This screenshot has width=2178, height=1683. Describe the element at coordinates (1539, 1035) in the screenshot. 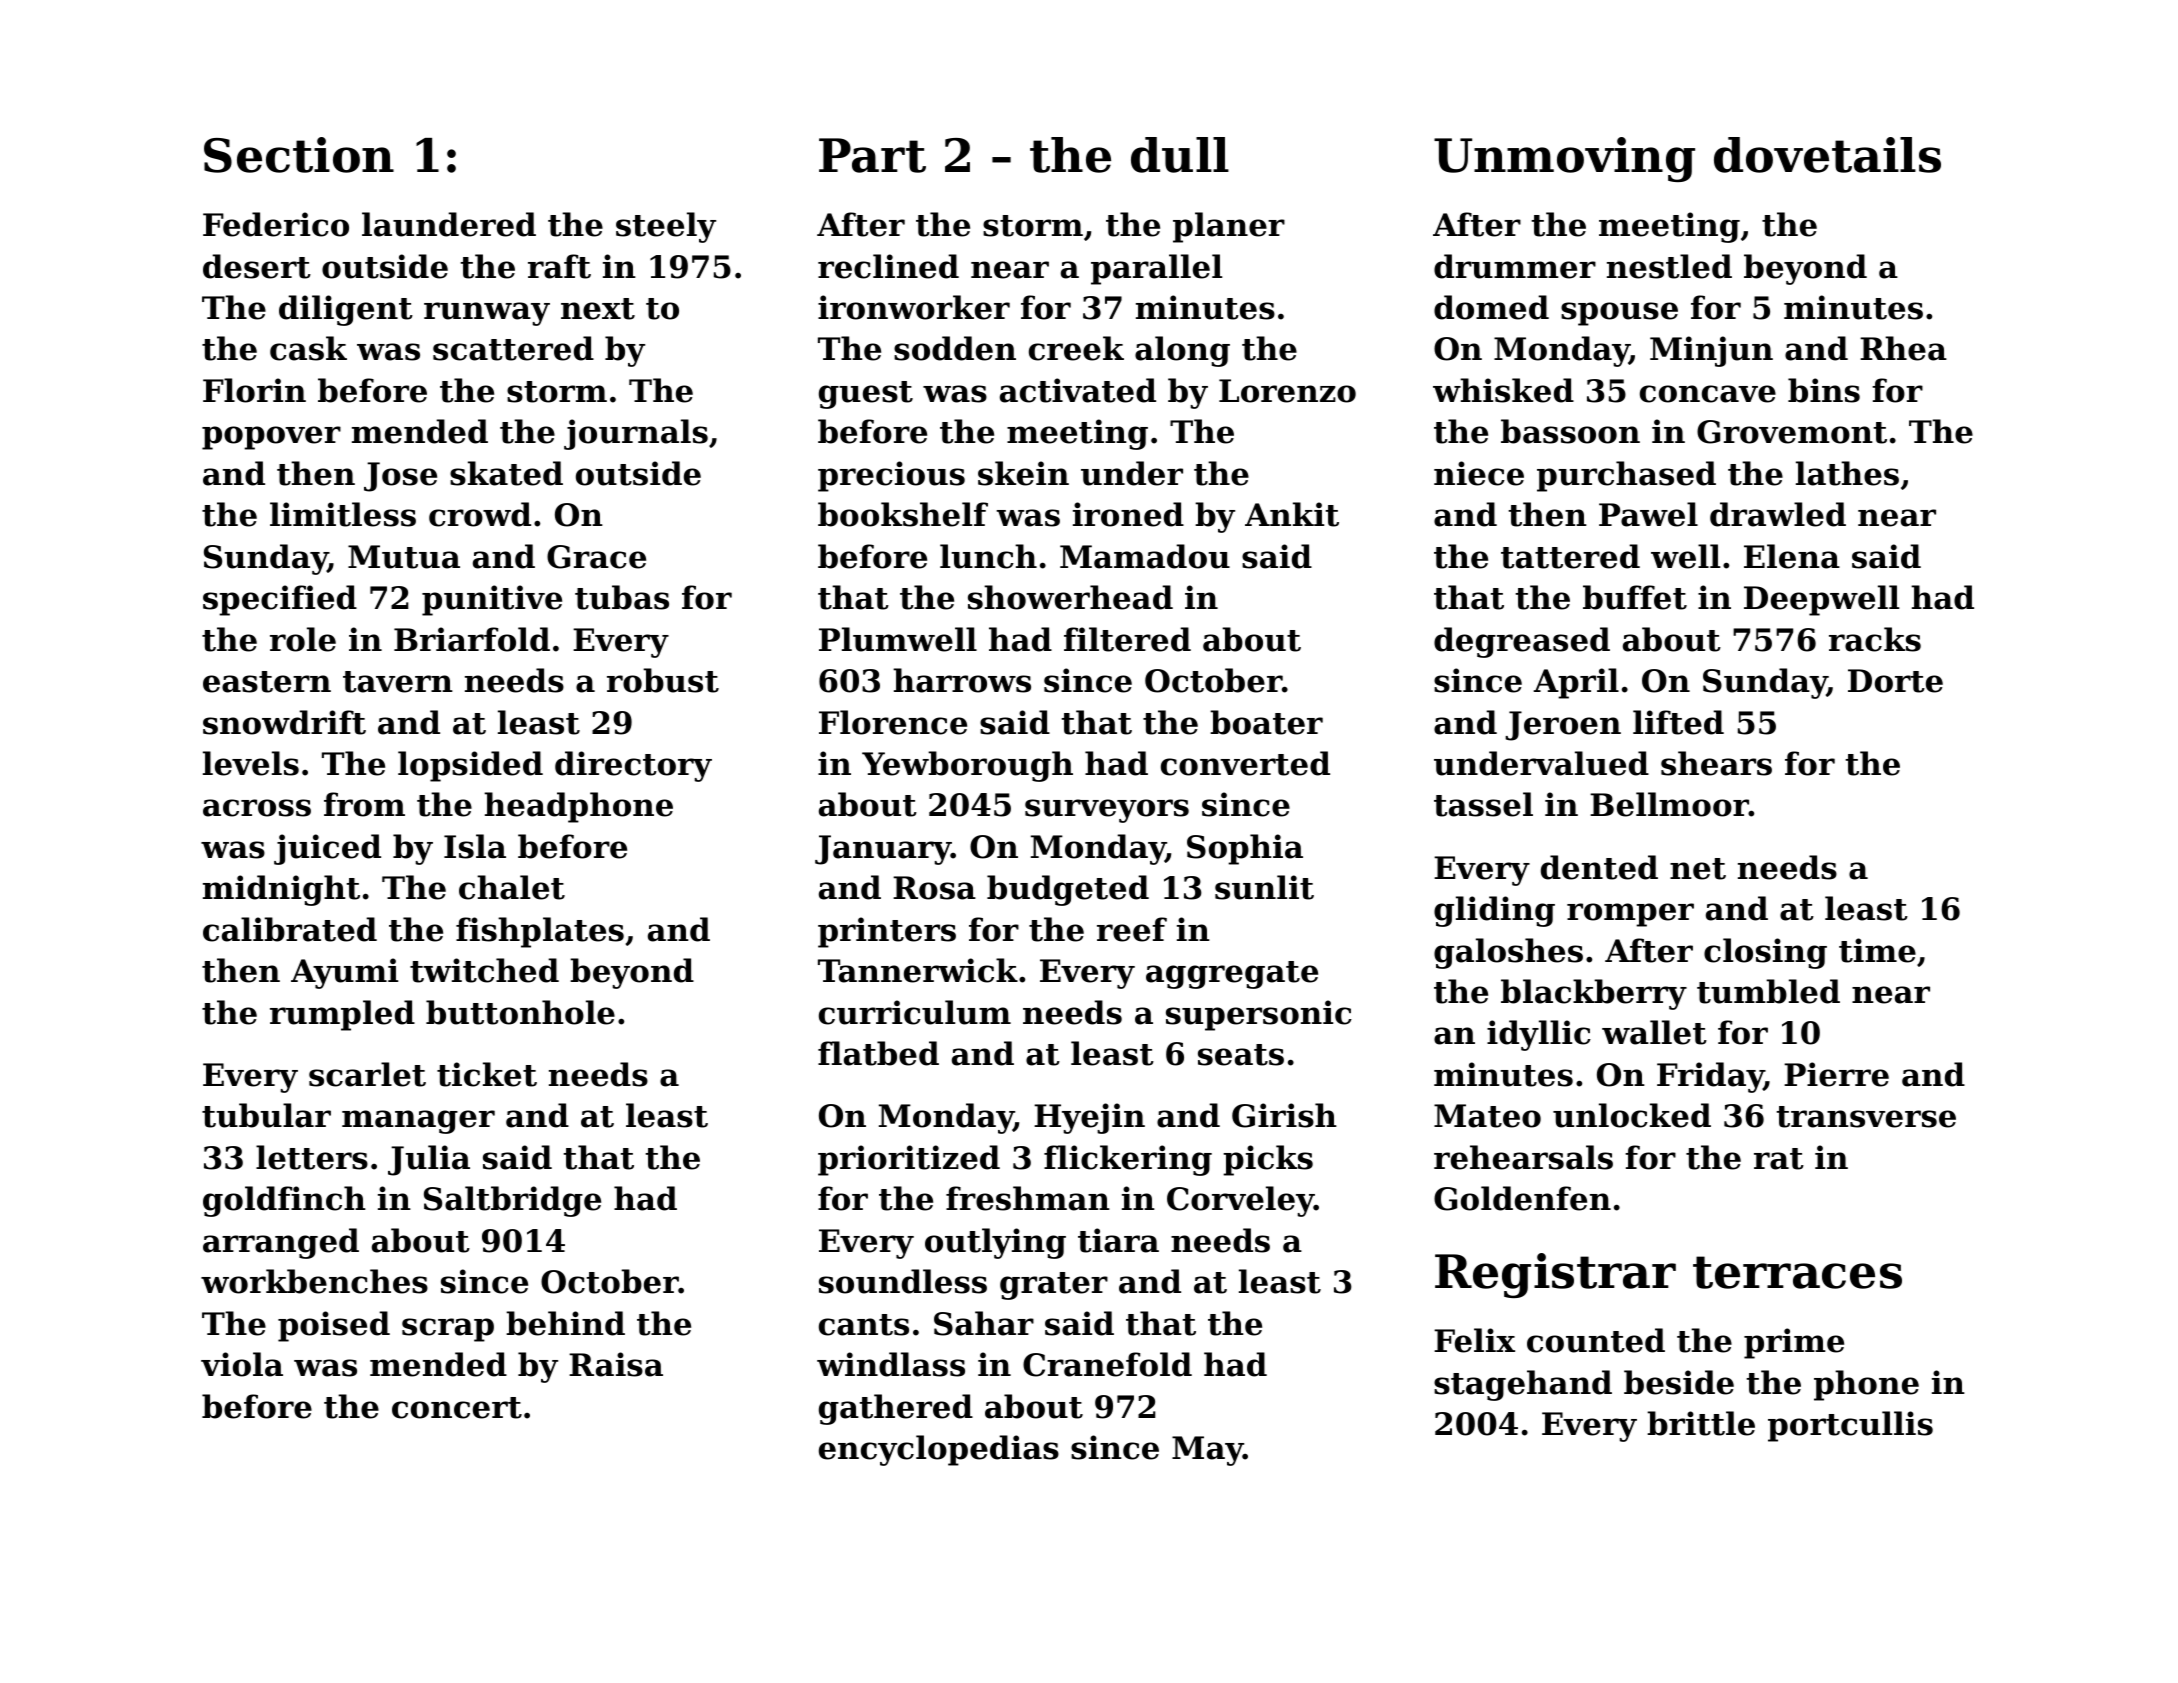

I see `idyllic` at that location.
